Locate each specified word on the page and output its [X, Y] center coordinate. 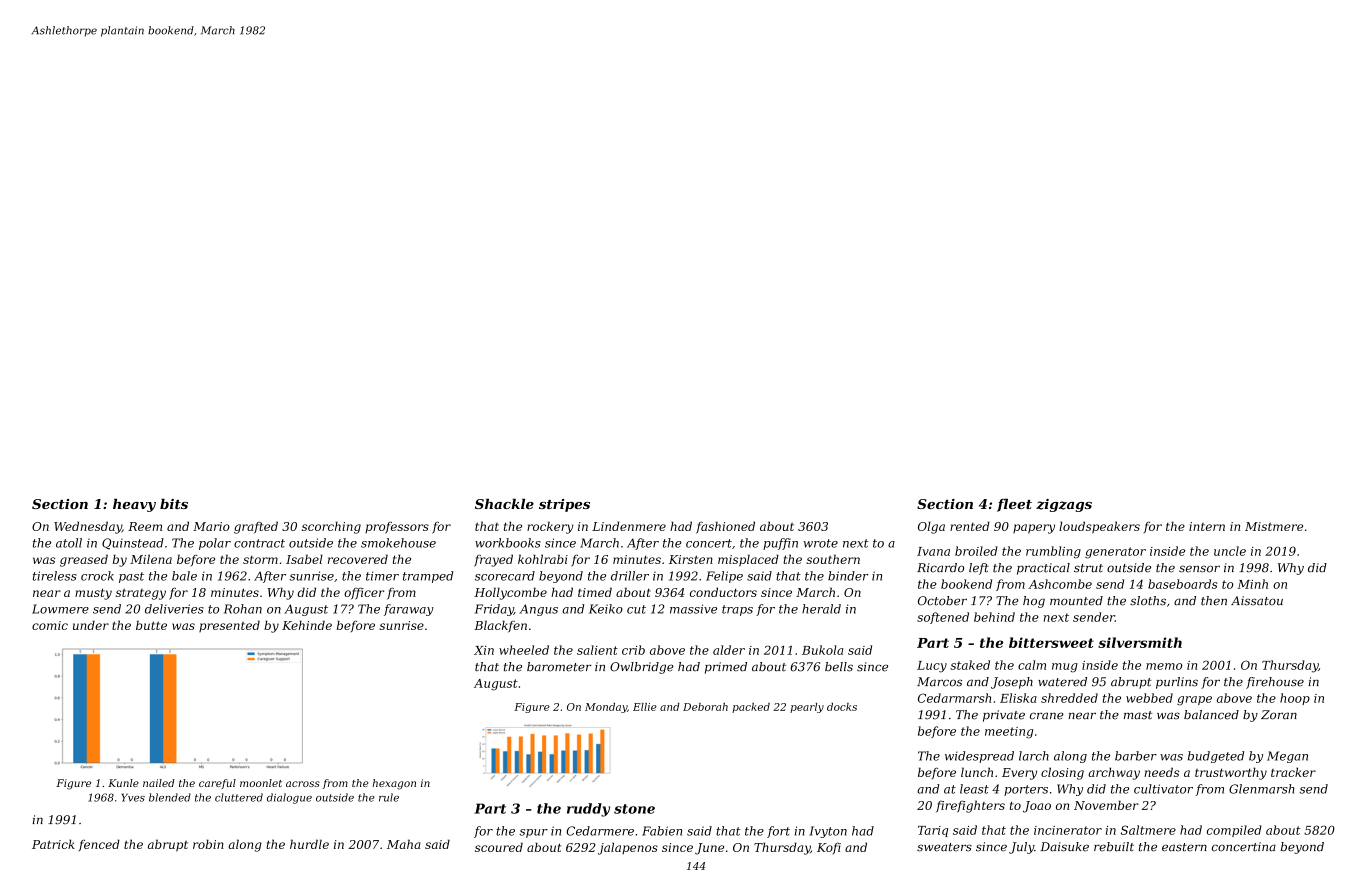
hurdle [309, 844]
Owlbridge [642, 668]
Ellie [645, 707]
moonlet [261, 783]
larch [1034, 756]
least [974, 789]
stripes [564, 505]
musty [93, 594]
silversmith [1140, 642]
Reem [145, 526]
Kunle [123, 783]
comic [50, 625]
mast [1138, 715]
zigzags [1064, 505]
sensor [1199, 569]
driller [630, 576]
